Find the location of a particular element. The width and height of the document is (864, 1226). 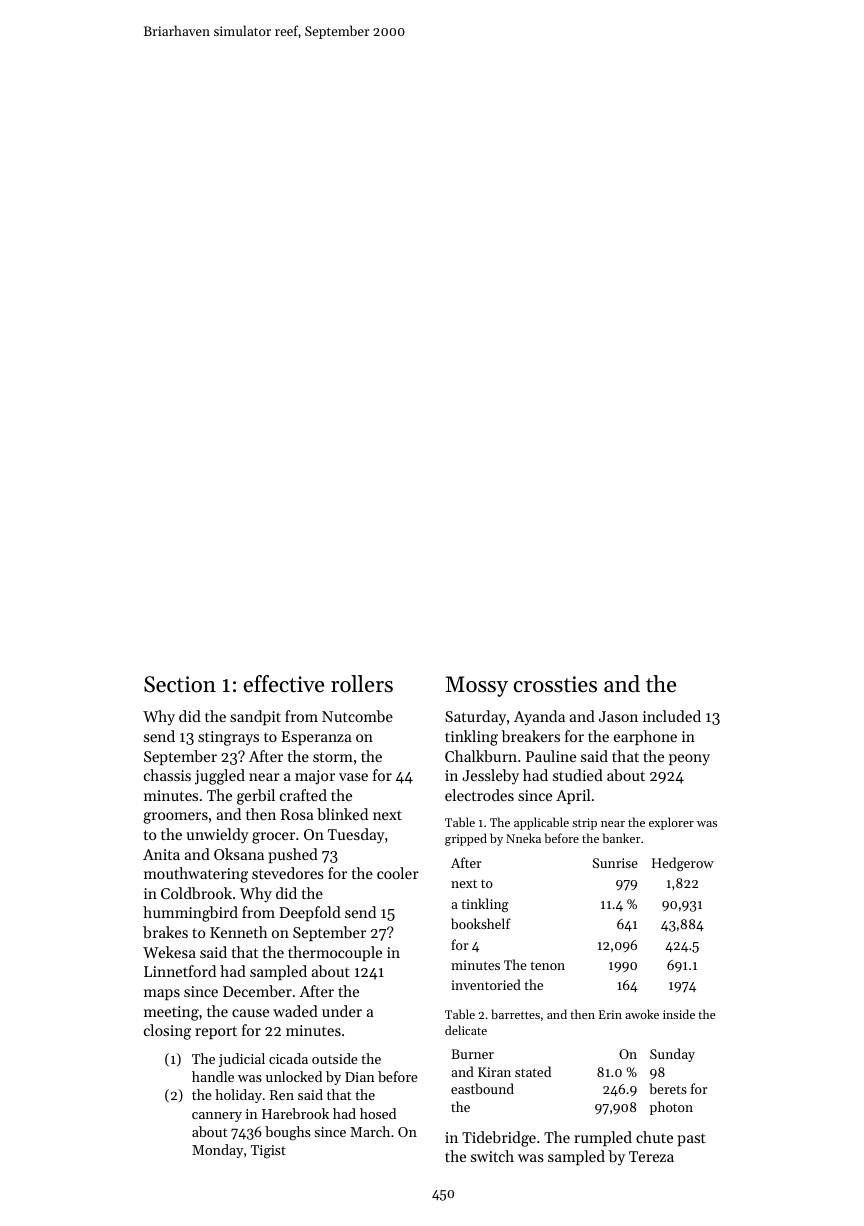

stated is located at coordinates (533, 1071).
